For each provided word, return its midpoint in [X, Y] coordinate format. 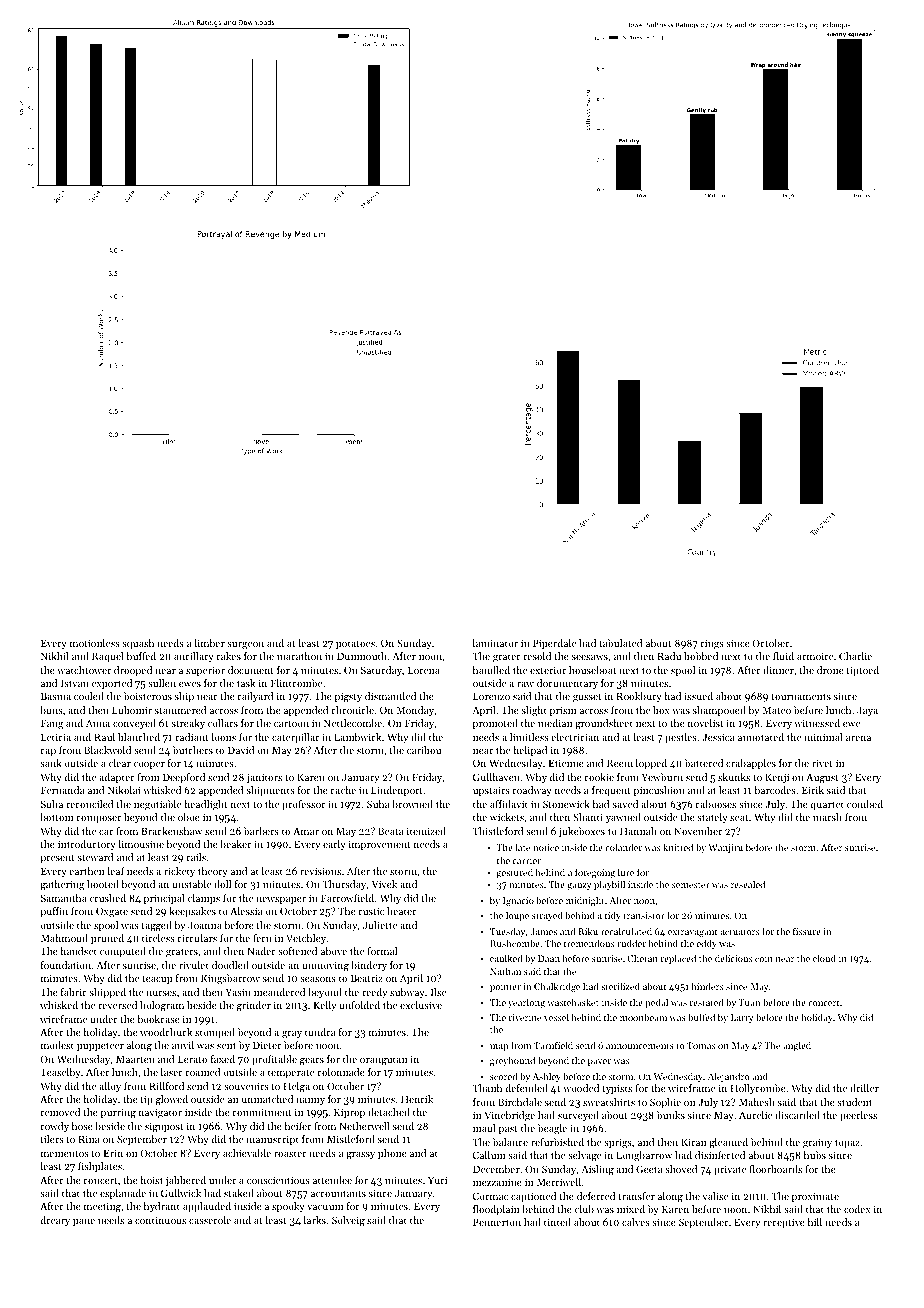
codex [857, 1209]
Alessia [246, 911]
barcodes [775, 790]
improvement [380, 845]
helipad [530, 751]
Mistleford [351, 1139]
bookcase [158, 1019]
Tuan [749, 1002]
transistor [644, 915]
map [499, 1047]
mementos [65, 1153]
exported [112, 684]
